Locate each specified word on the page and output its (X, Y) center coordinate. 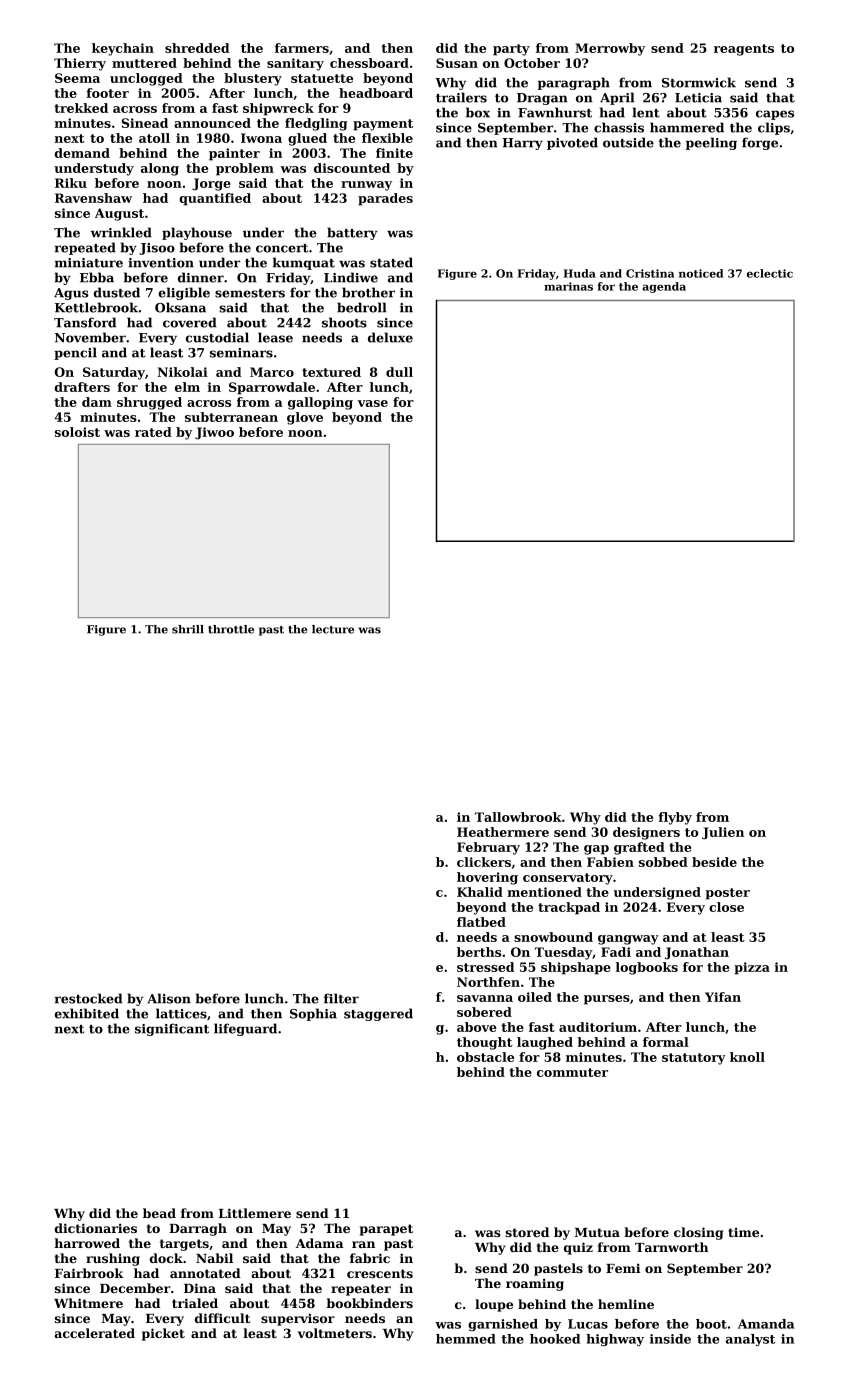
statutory (694, 1059)
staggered (378, 1014)
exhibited (87, 1013)
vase (373, 403)
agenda (664, 287)
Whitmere (88, 1303)
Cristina (650, 273)
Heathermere (503, 832)
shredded (197, 48)
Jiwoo (214, 433)
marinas (568, 286)
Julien (723, 833)
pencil (75, 353)
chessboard (369, 63)
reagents (744, 50)
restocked (88, 998)
